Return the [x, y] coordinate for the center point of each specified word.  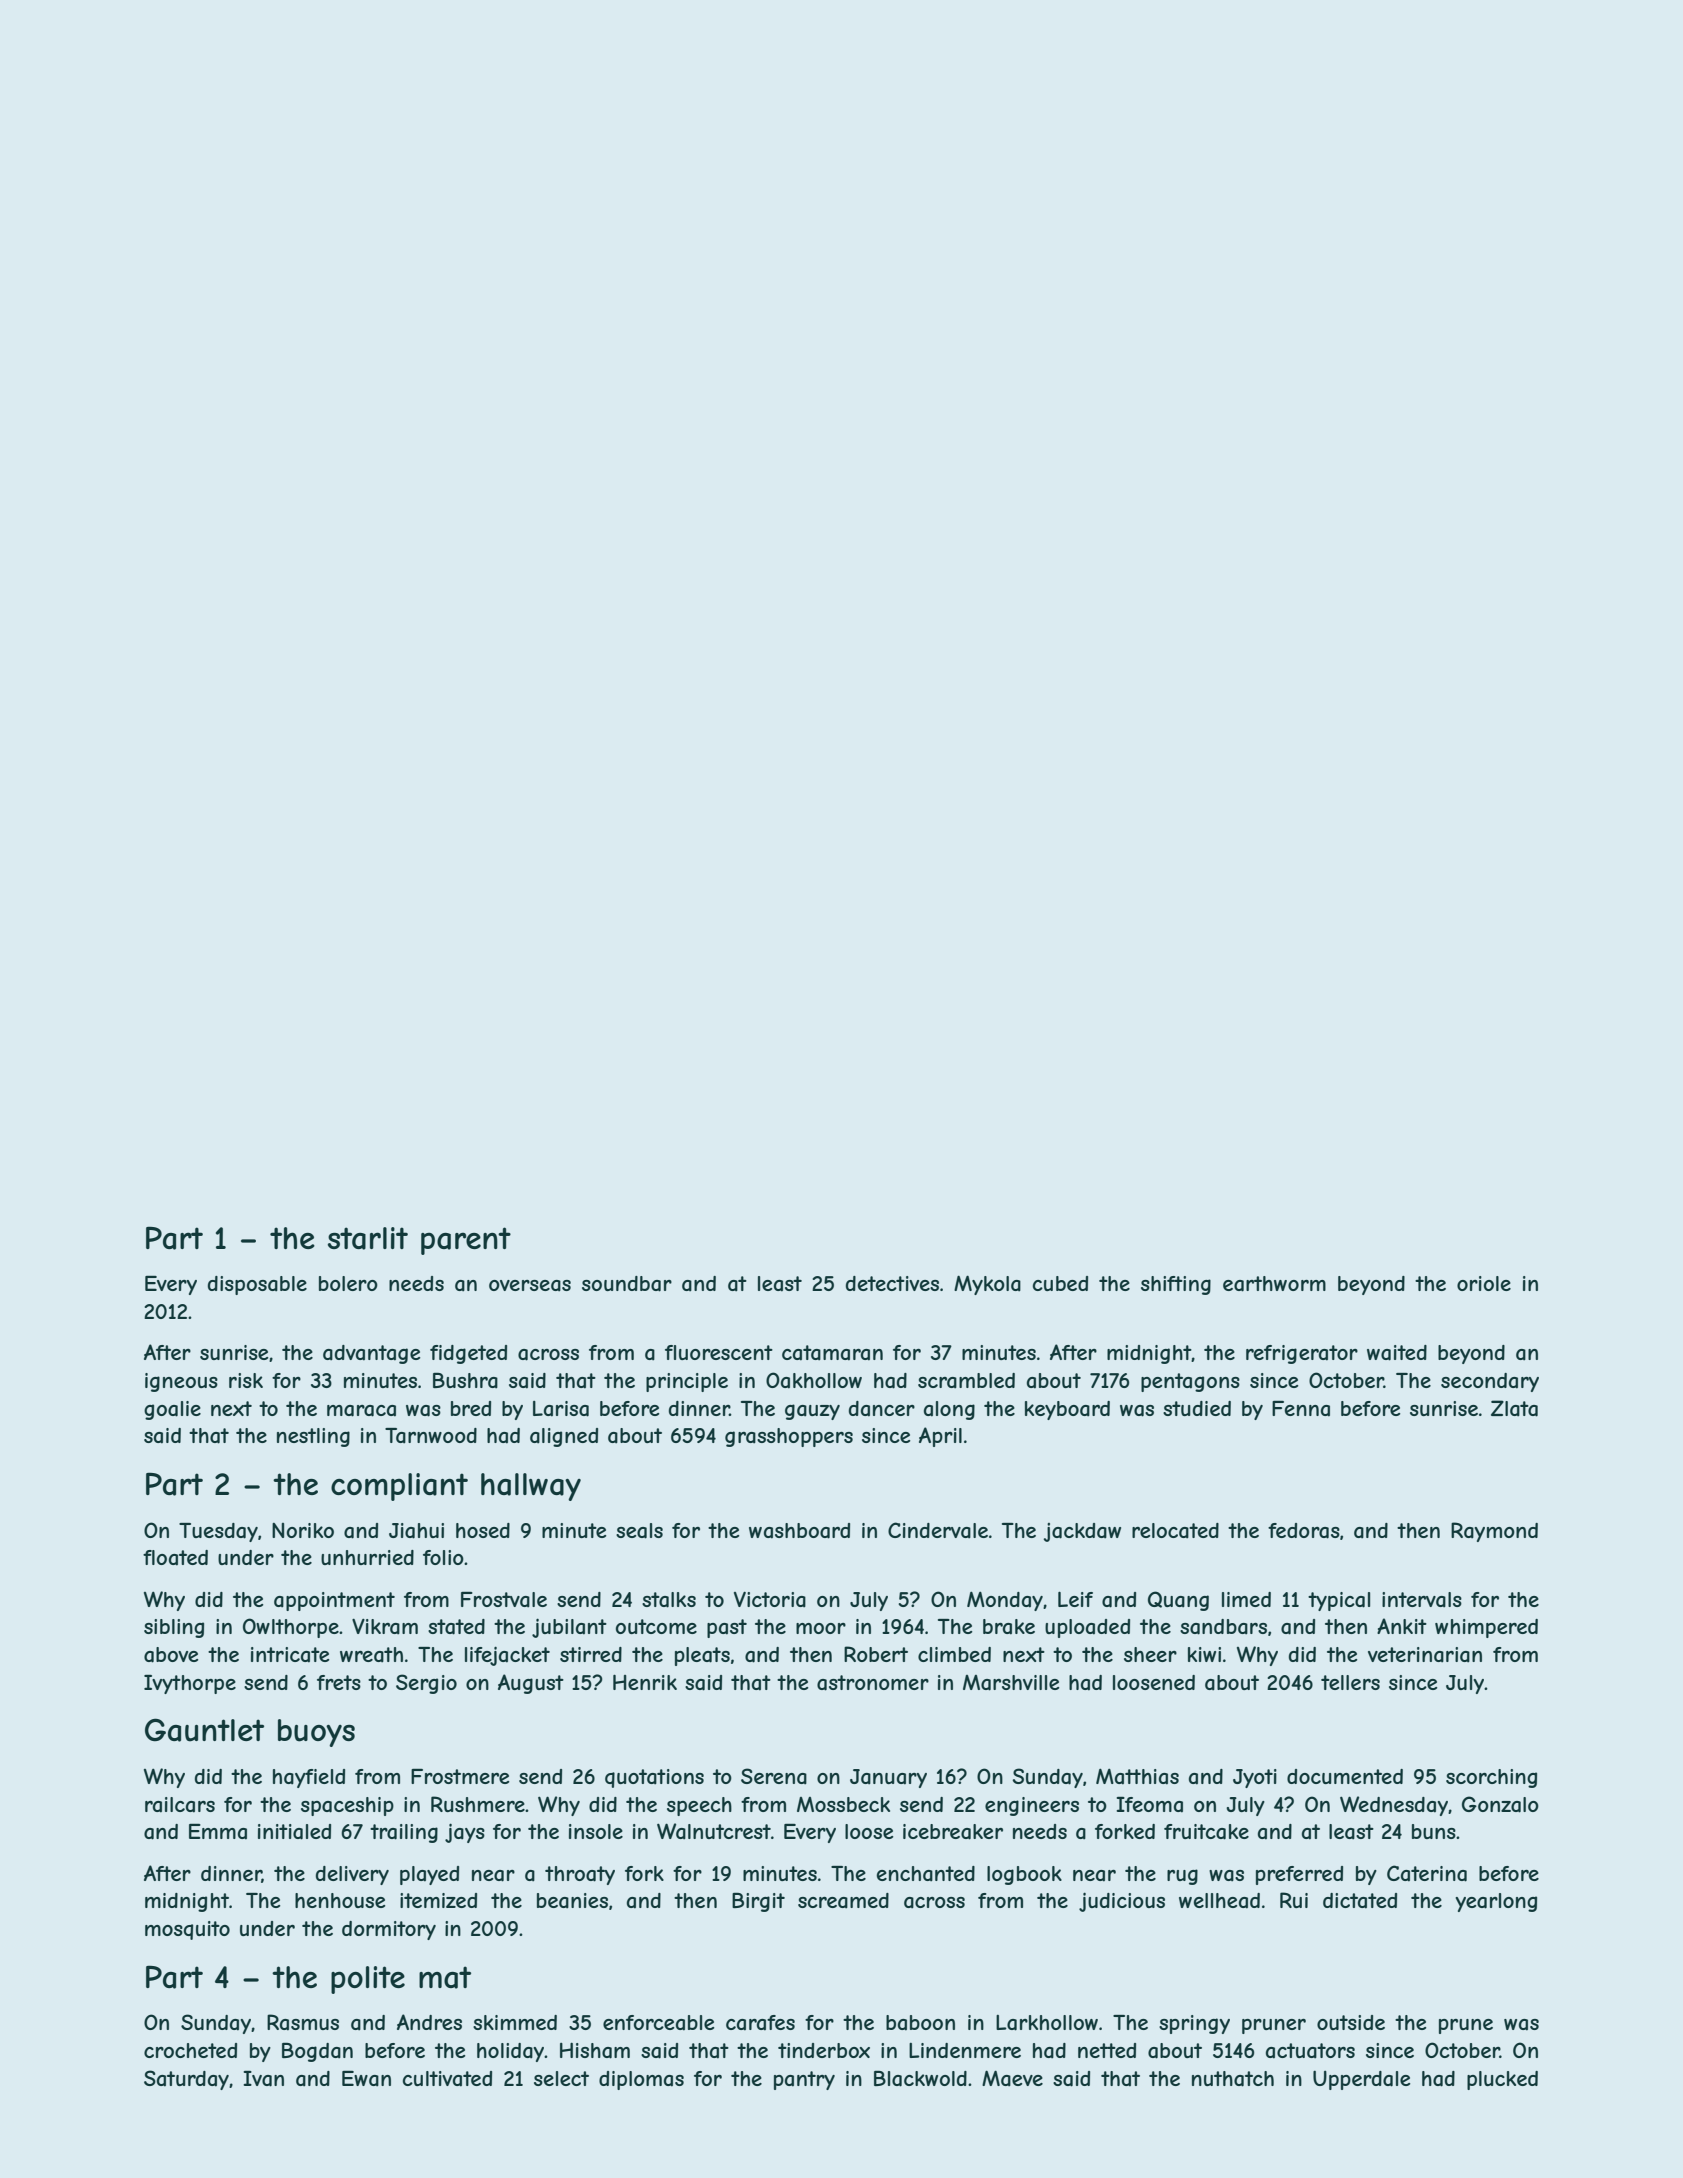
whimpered [1486, 1628]
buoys [316, 1733]
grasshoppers [789, 1437]
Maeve [1012, 2078]
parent [466, 1241]
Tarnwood [431, 1436]
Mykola [987, 1285]
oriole [1484, 1283]
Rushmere [478, 1804]
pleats [702, 1656]
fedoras [1304, 1531]
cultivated [447, 2079]
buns [1434, 1831]
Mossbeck [843, 1804]
